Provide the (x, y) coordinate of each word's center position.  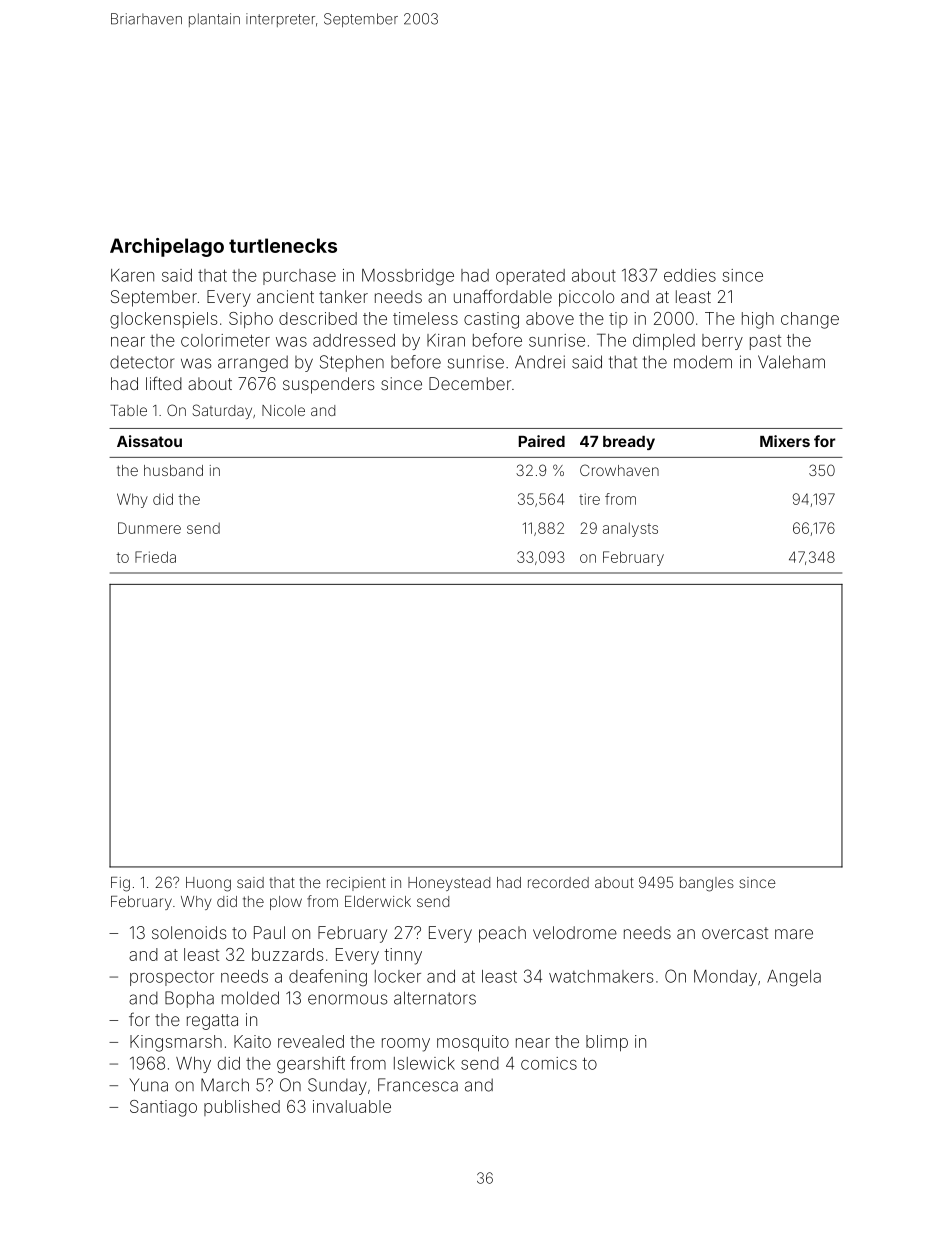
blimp (607, 1043)
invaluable (352, 1106)
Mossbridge (408, 277)
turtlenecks (283, 245)
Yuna (148, 1085)
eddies (690, 275)
